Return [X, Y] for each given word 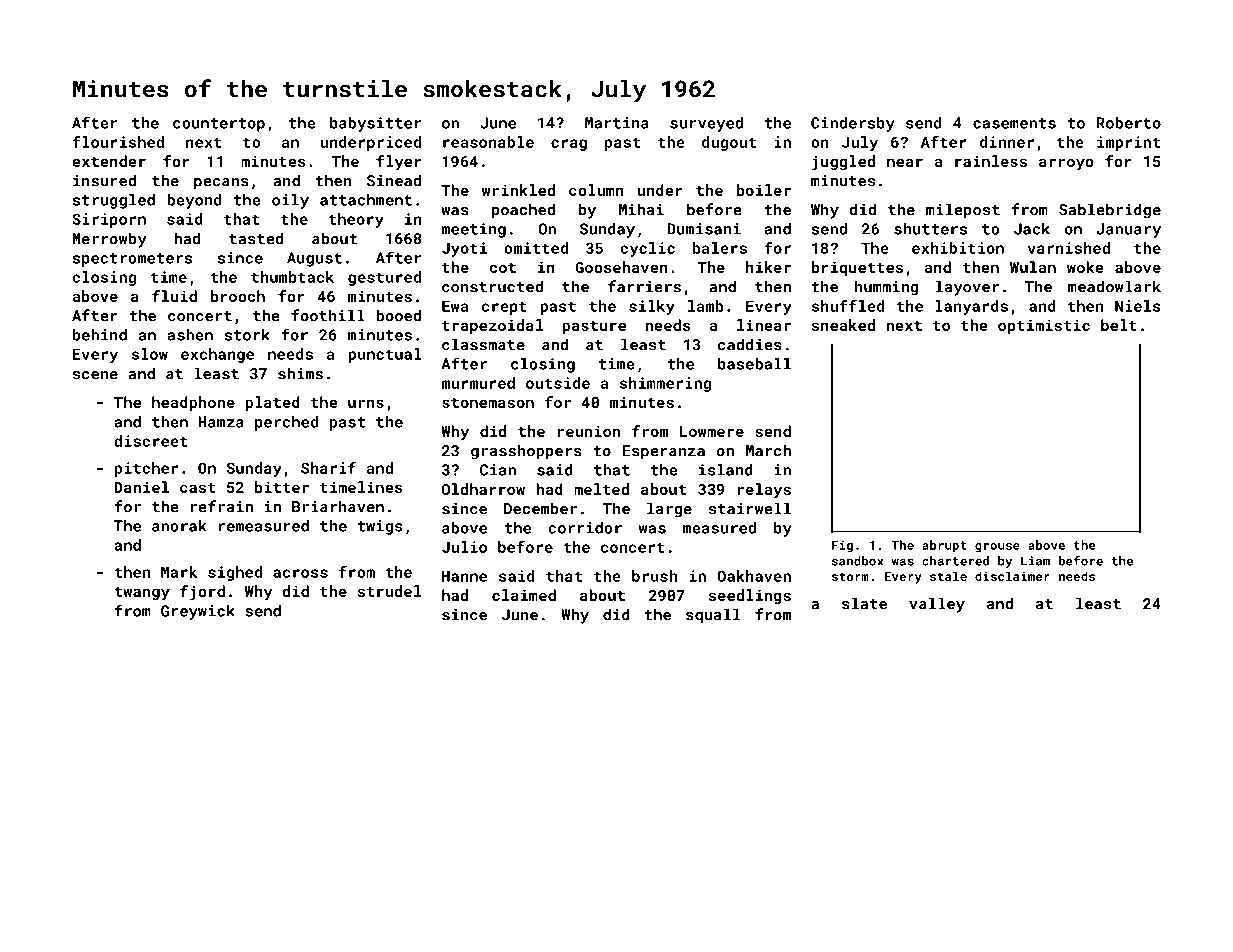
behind [100, 335]
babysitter [376, 124]
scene [95, 375]
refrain [221, 506]
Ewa [455, 306]
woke [1085, 267]
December [540, 508]
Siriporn [109, 220]
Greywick [198, 612]
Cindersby [853, 124]
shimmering [665, 384]
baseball [754, 364]
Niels [1138, 306]
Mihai [641, 209]
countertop [219, 125]
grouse [997, 548]
